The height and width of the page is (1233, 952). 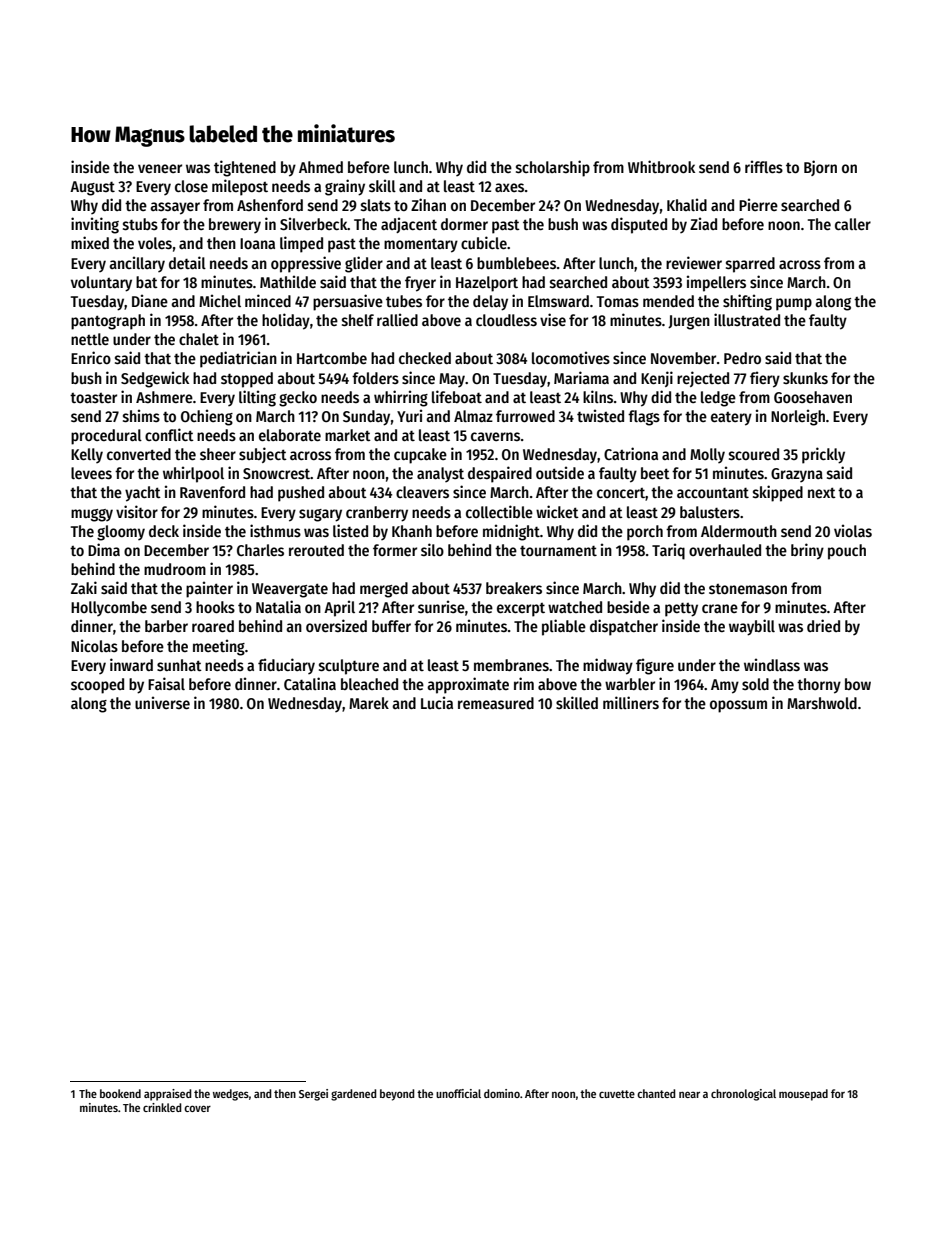 What do you see at coordinates (716, 283) in the page?
I see `impellers` at bounding box center [716, 283].
